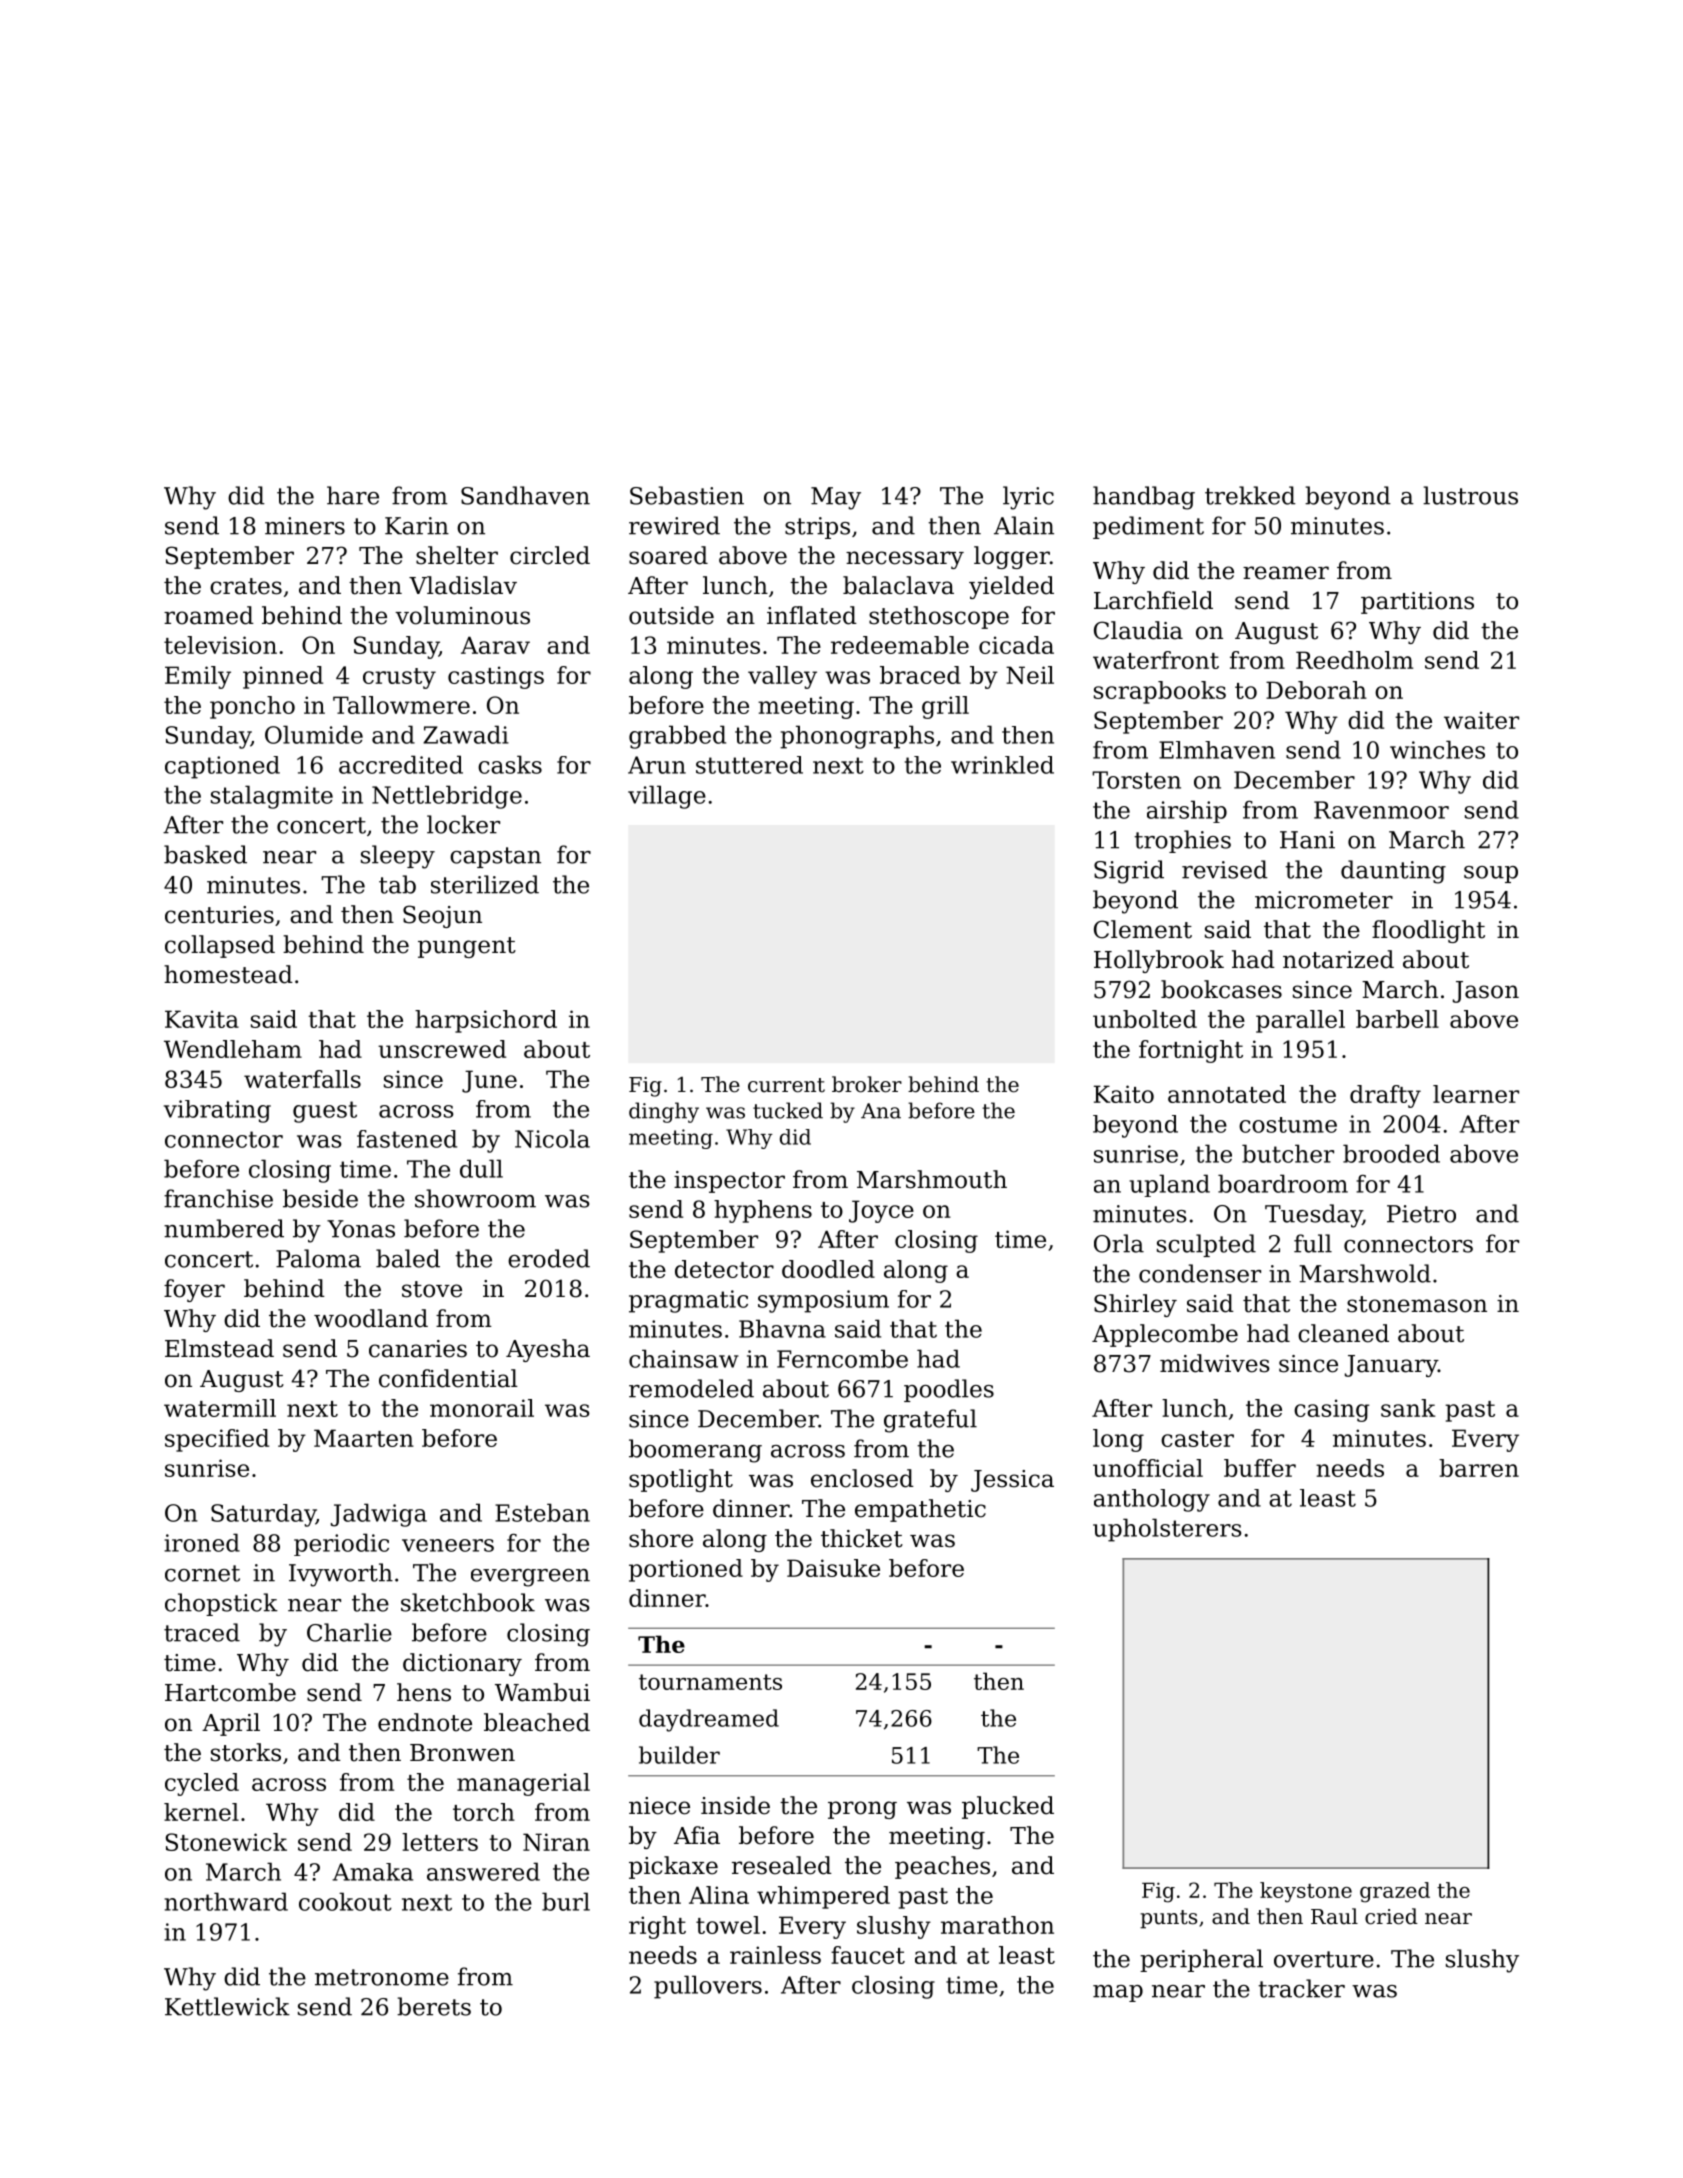 The width and height of the screenshot is (1683, 2178). I want to click on stuttered, so click(749, 765).
